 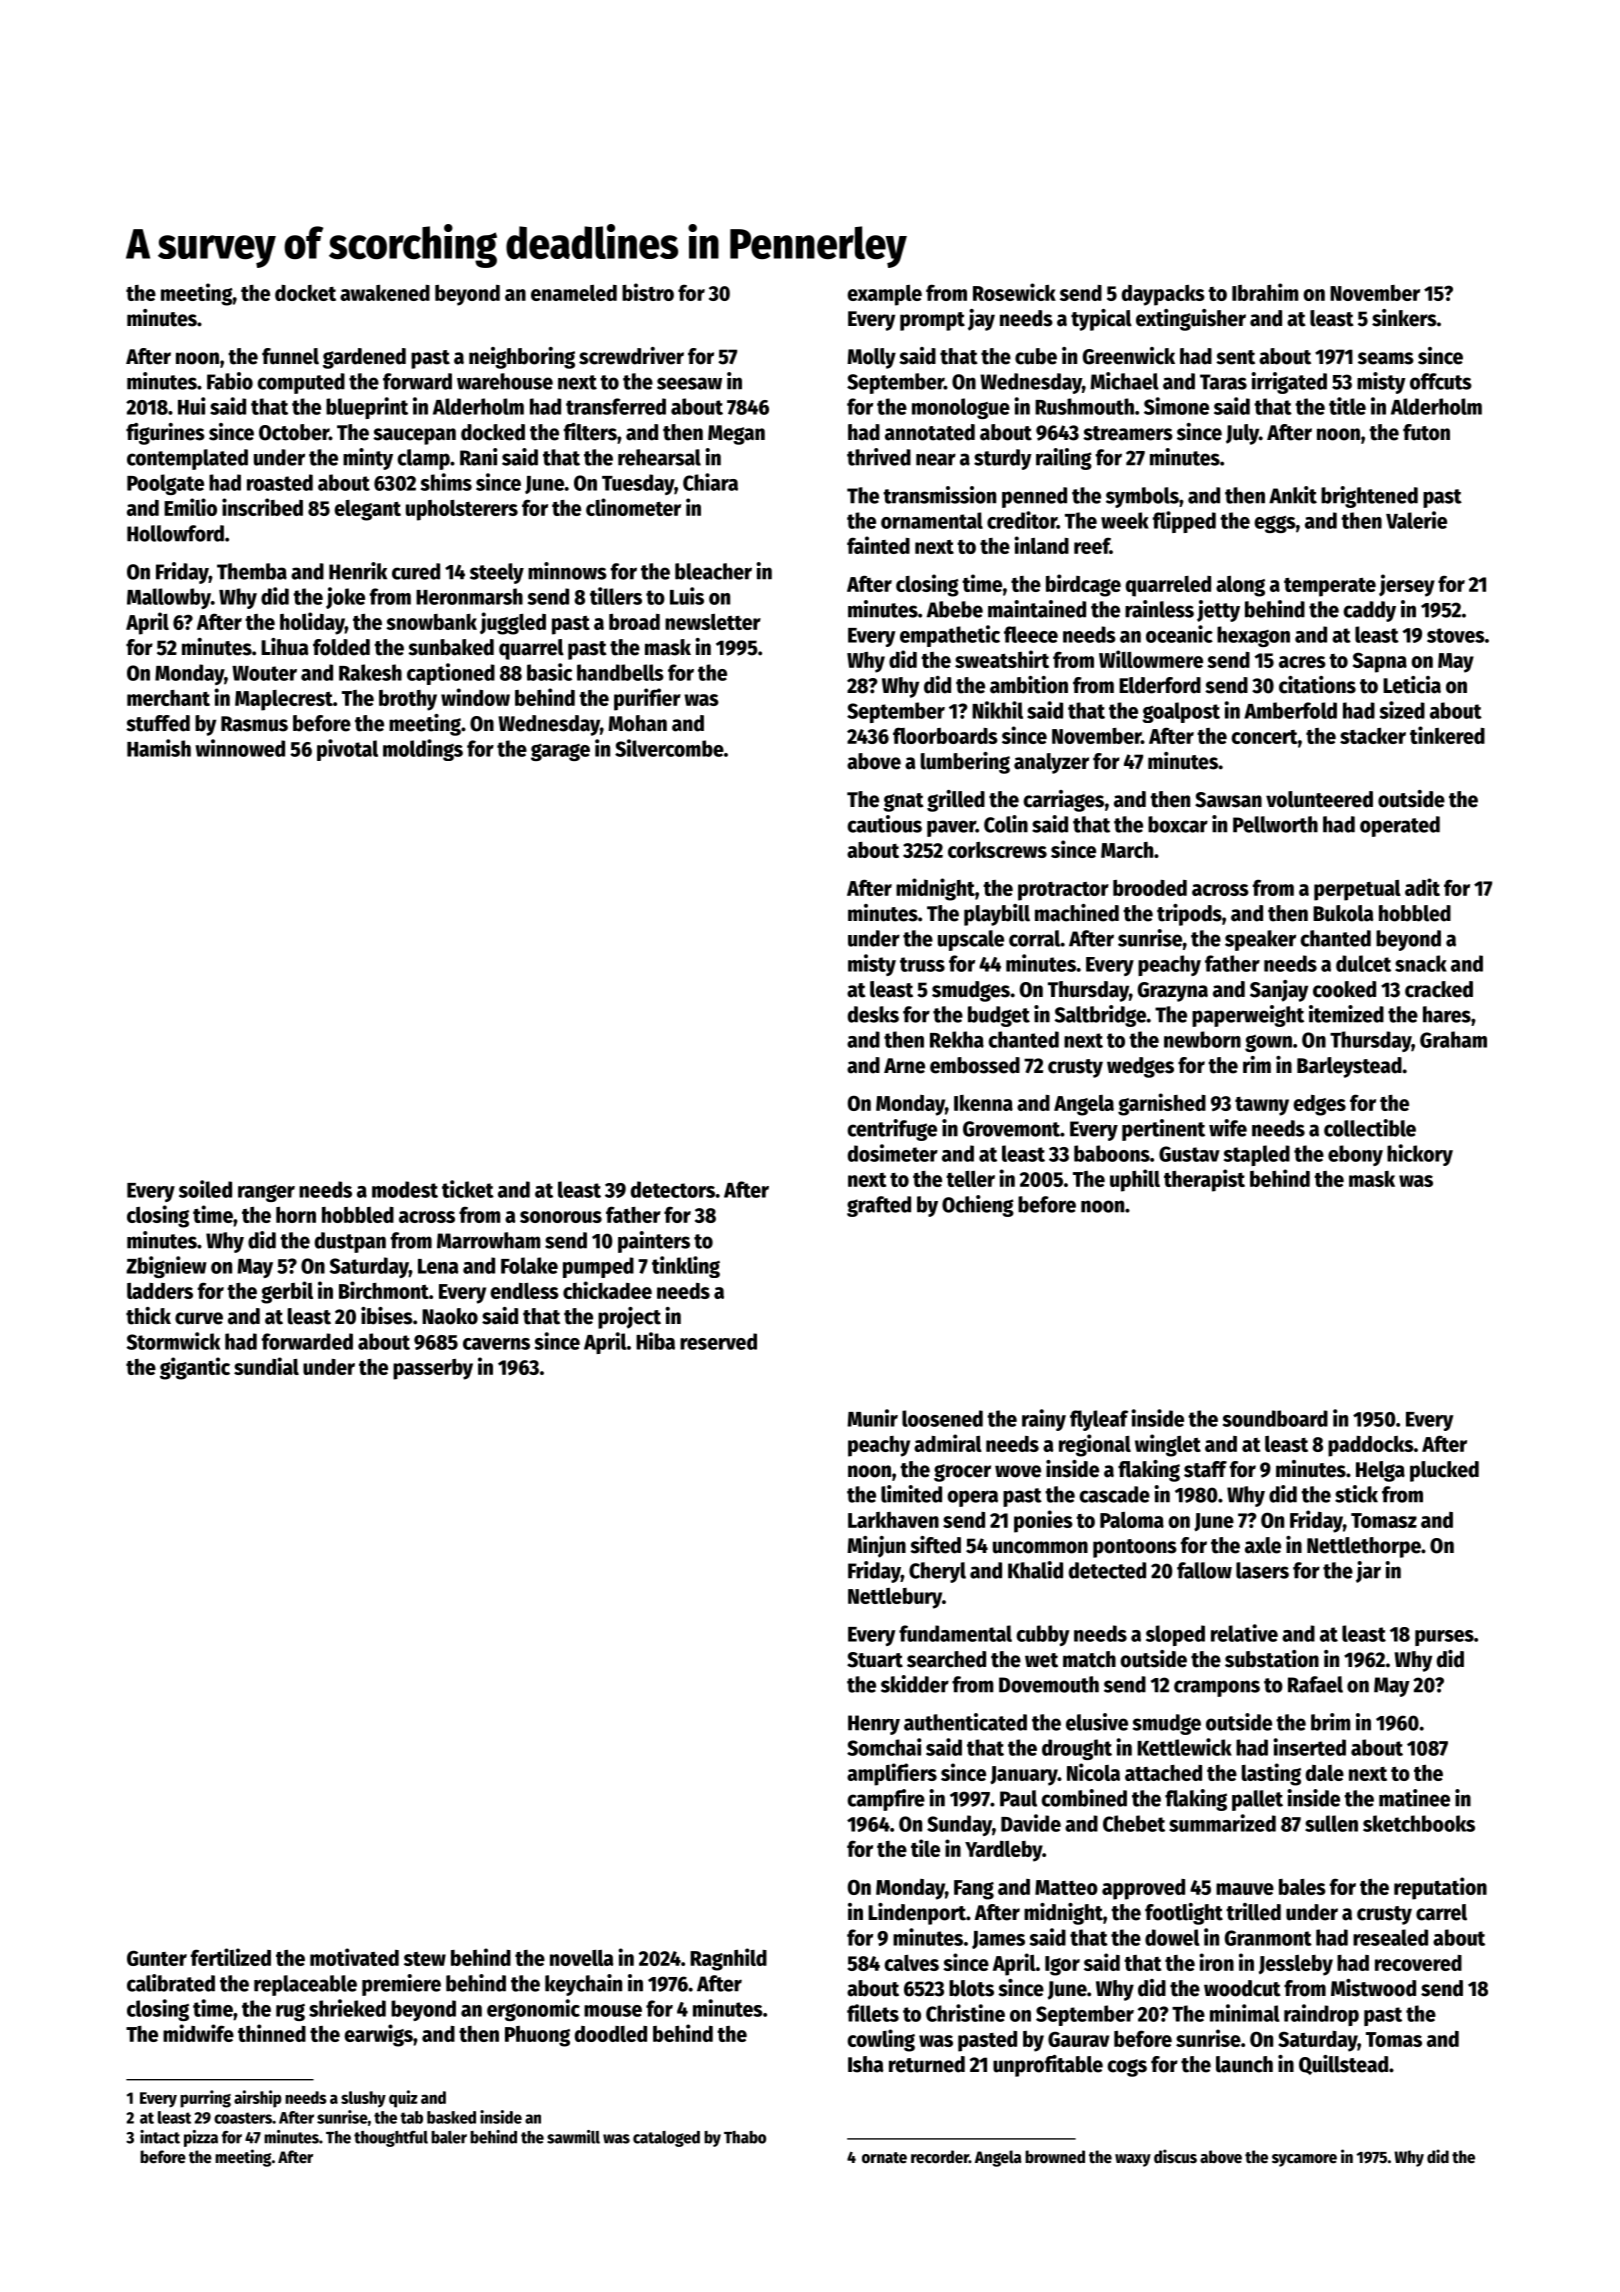 What do you see at coordinates (876, 1547) in the screenshot?
I see `Minjun` at bounding box center [876, 1547].
